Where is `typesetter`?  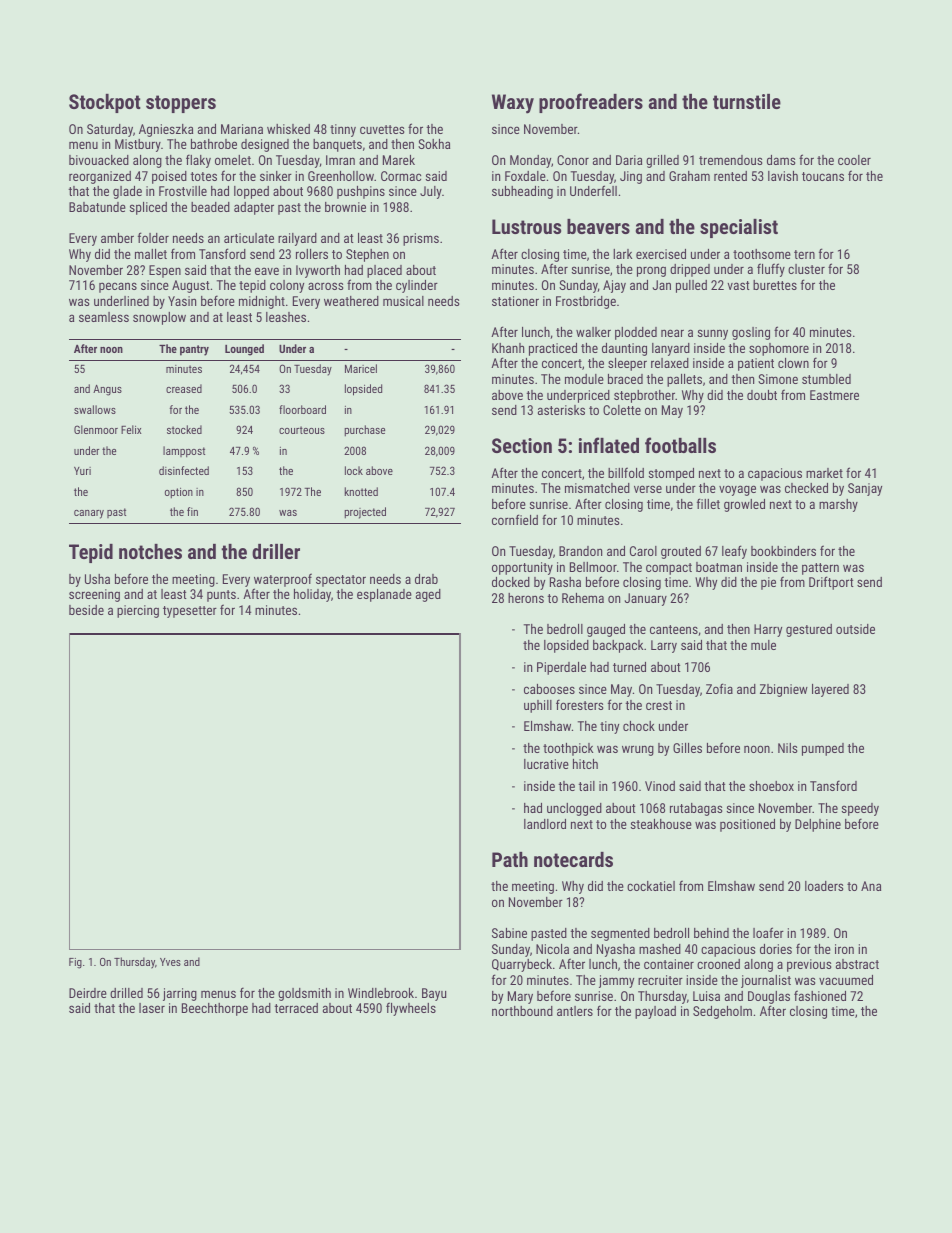 typesetter is located at coordinates (190, 612).
